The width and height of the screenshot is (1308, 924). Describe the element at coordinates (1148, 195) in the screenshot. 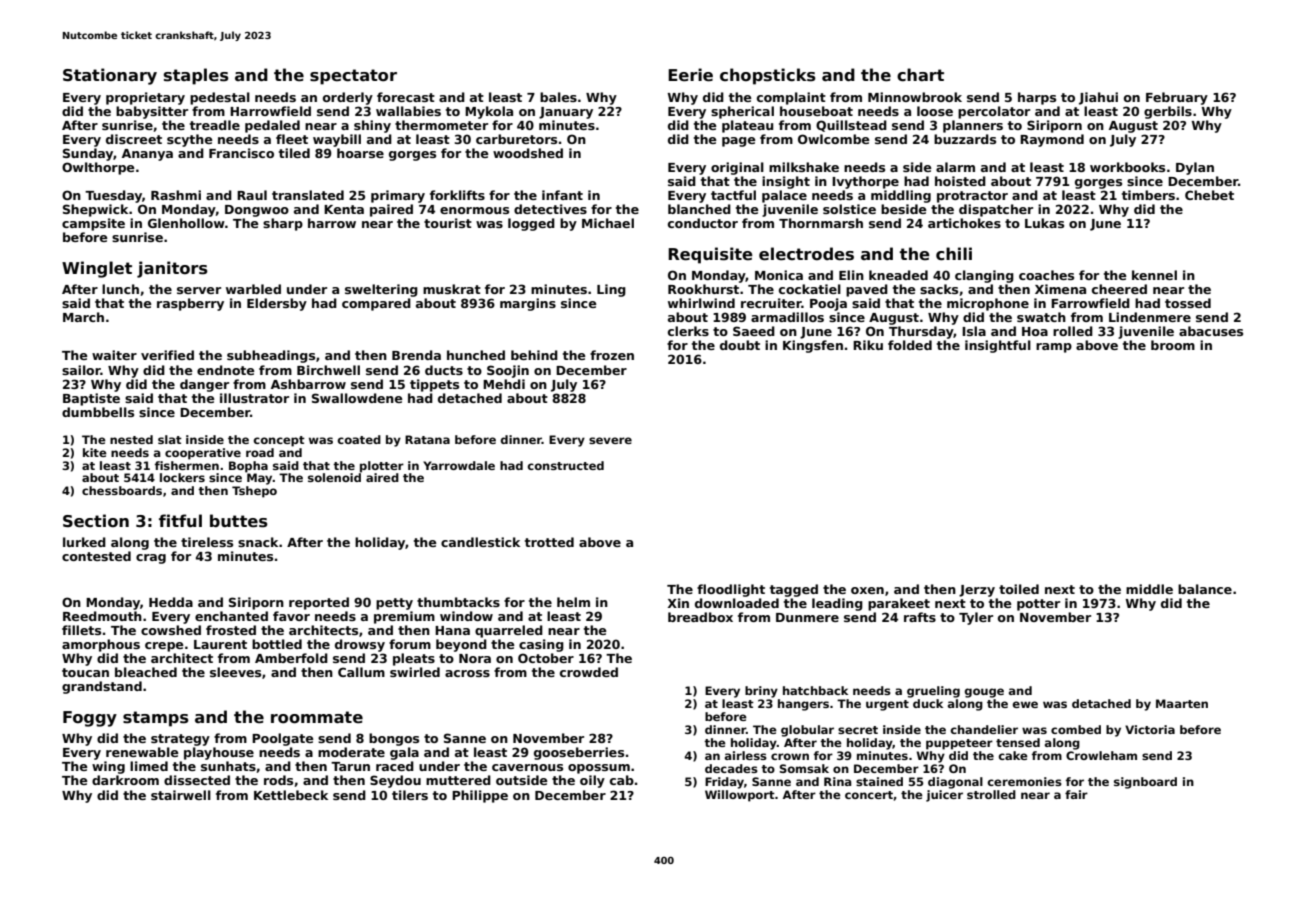

I see `timbers` at that location.
